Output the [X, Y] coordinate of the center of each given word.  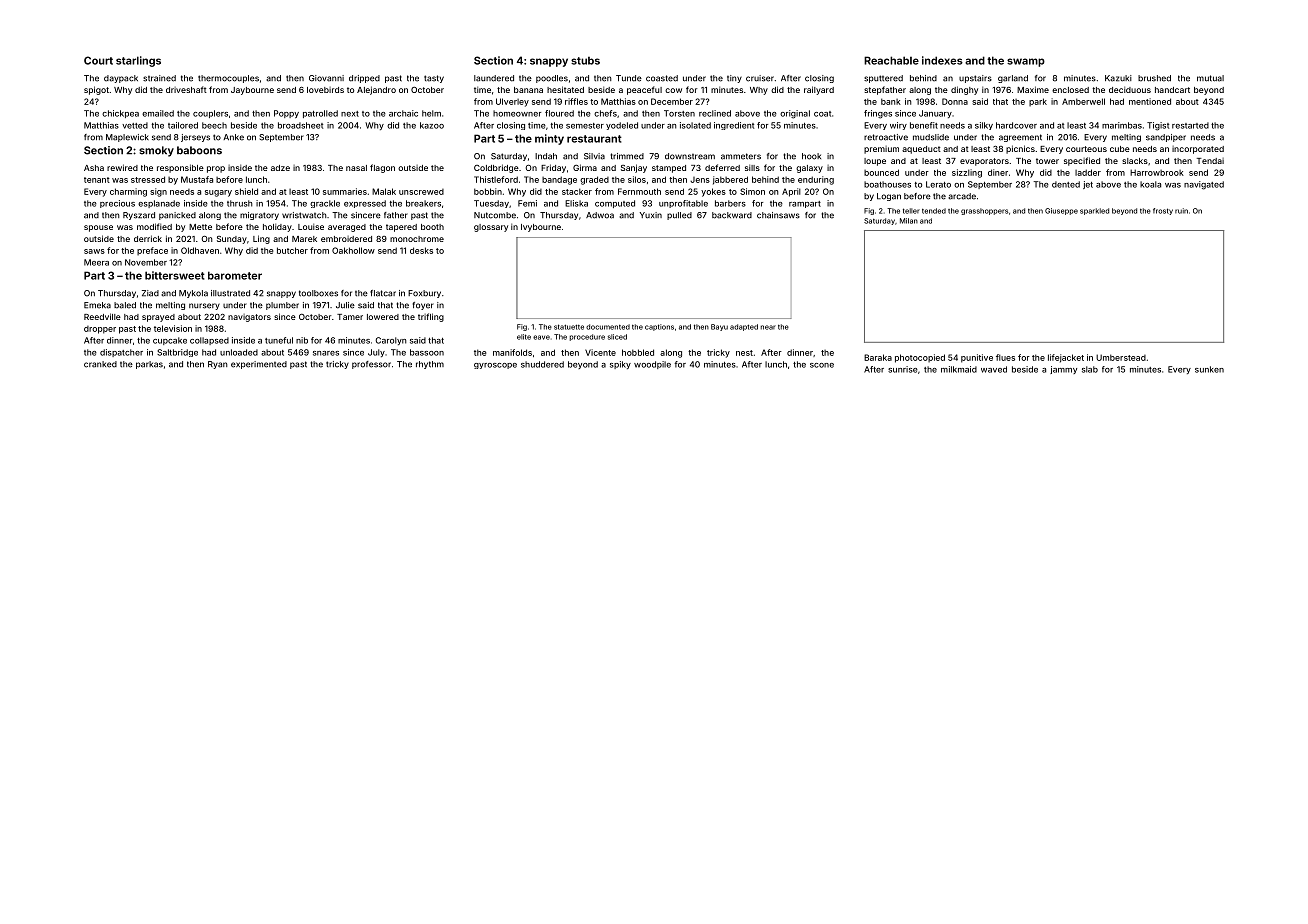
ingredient [734, 126]
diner [998, 172]
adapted [744, 327]
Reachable [891, 60]
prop [216, 169]
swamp [1026, 62]
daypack [121, 79]
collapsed [209, 341]
